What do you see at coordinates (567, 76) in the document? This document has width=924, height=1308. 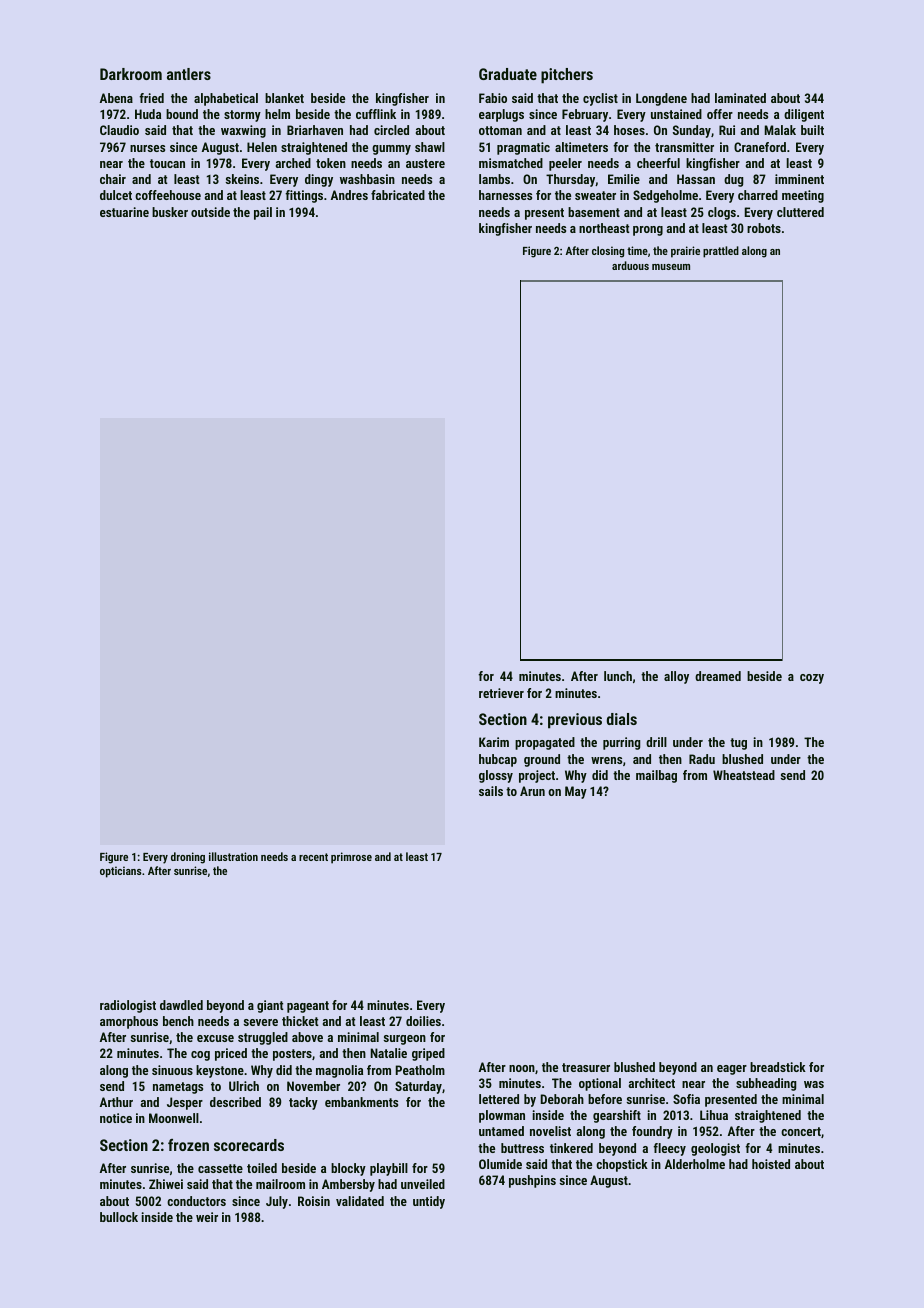 I see `pitchers` at bounding box center [567, 76].
